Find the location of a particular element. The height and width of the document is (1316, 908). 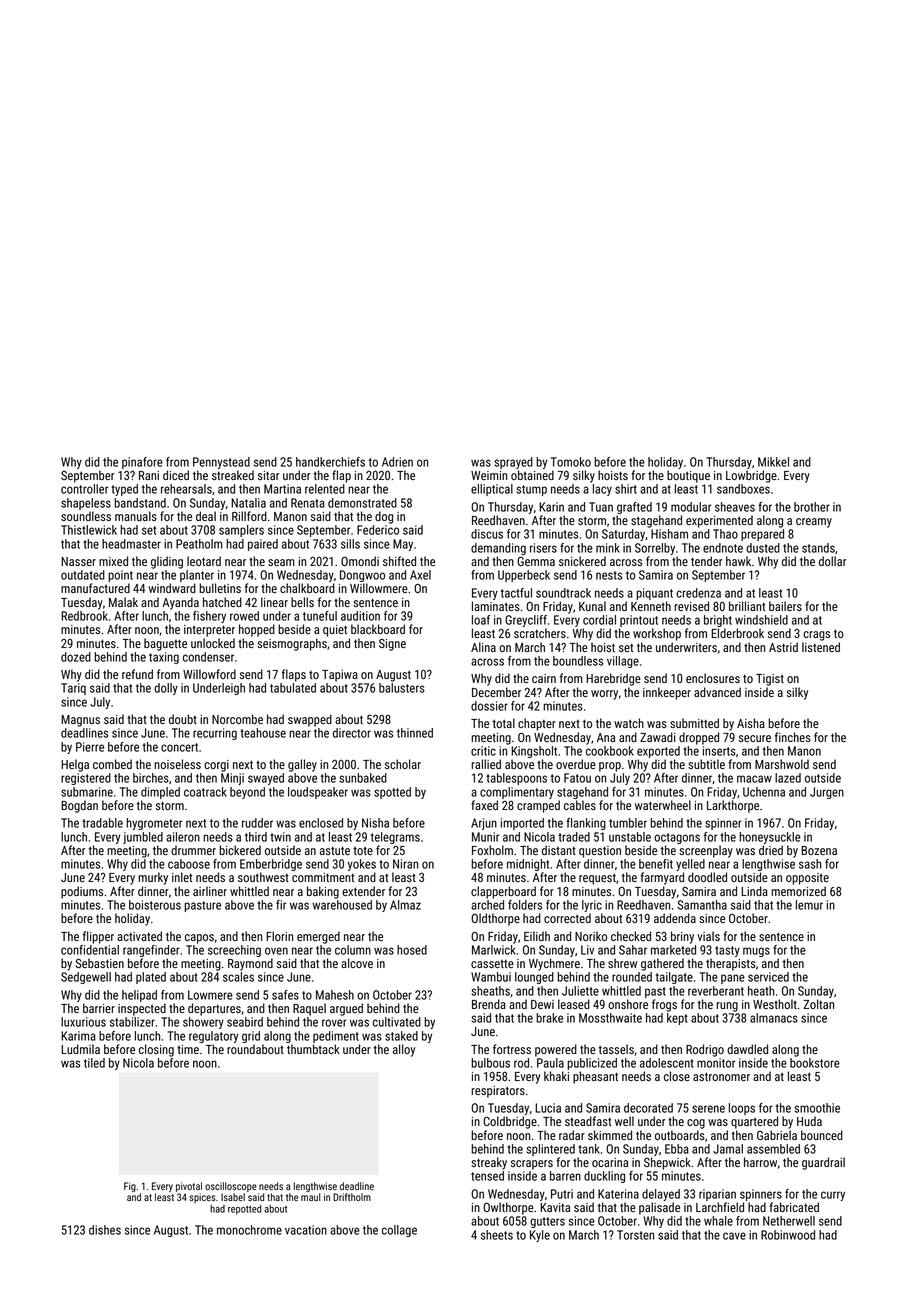

Pennystead is located at coordinates (221, 463).
